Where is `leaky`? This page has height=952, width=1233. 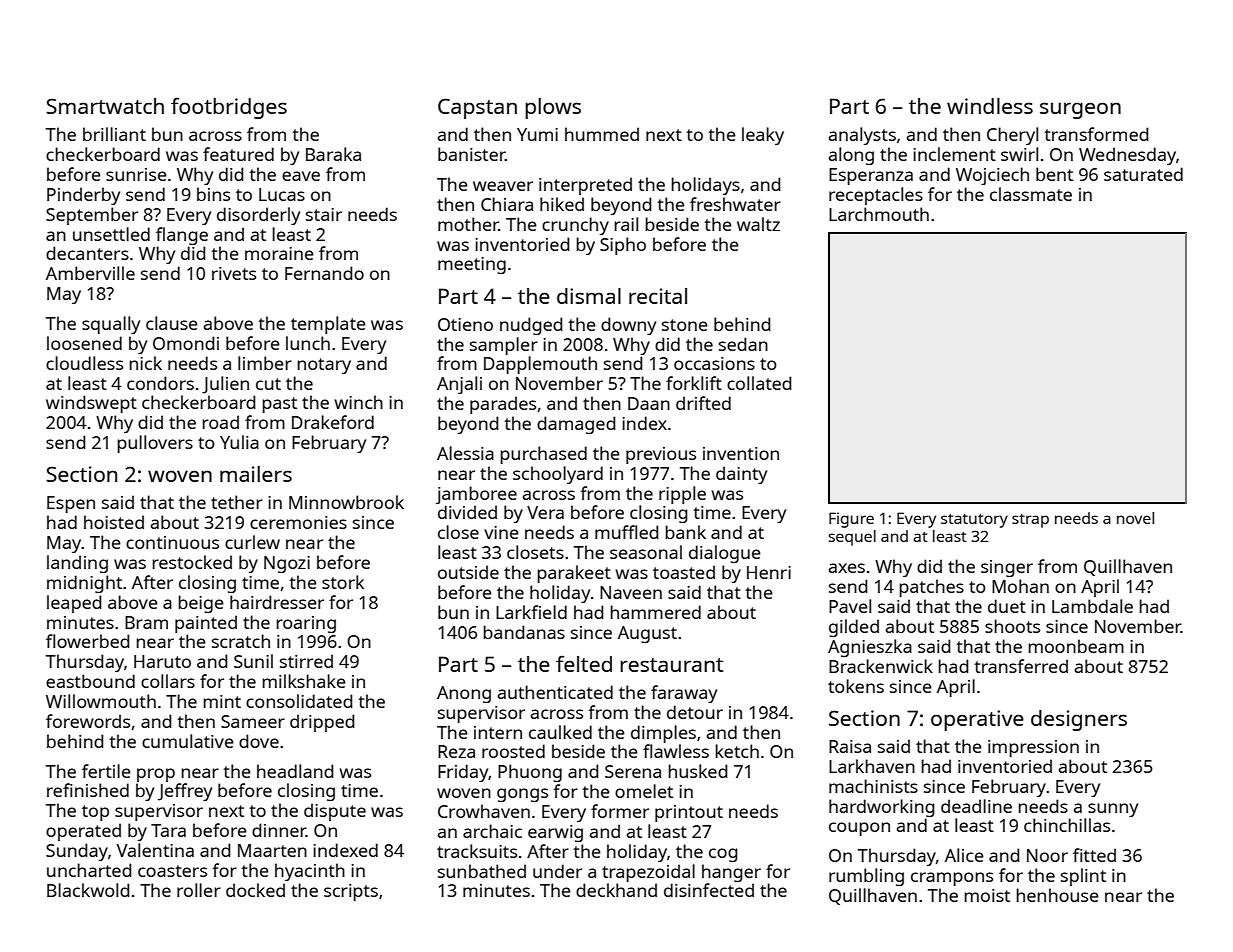 leaky is located at coordinates (763, 136).
